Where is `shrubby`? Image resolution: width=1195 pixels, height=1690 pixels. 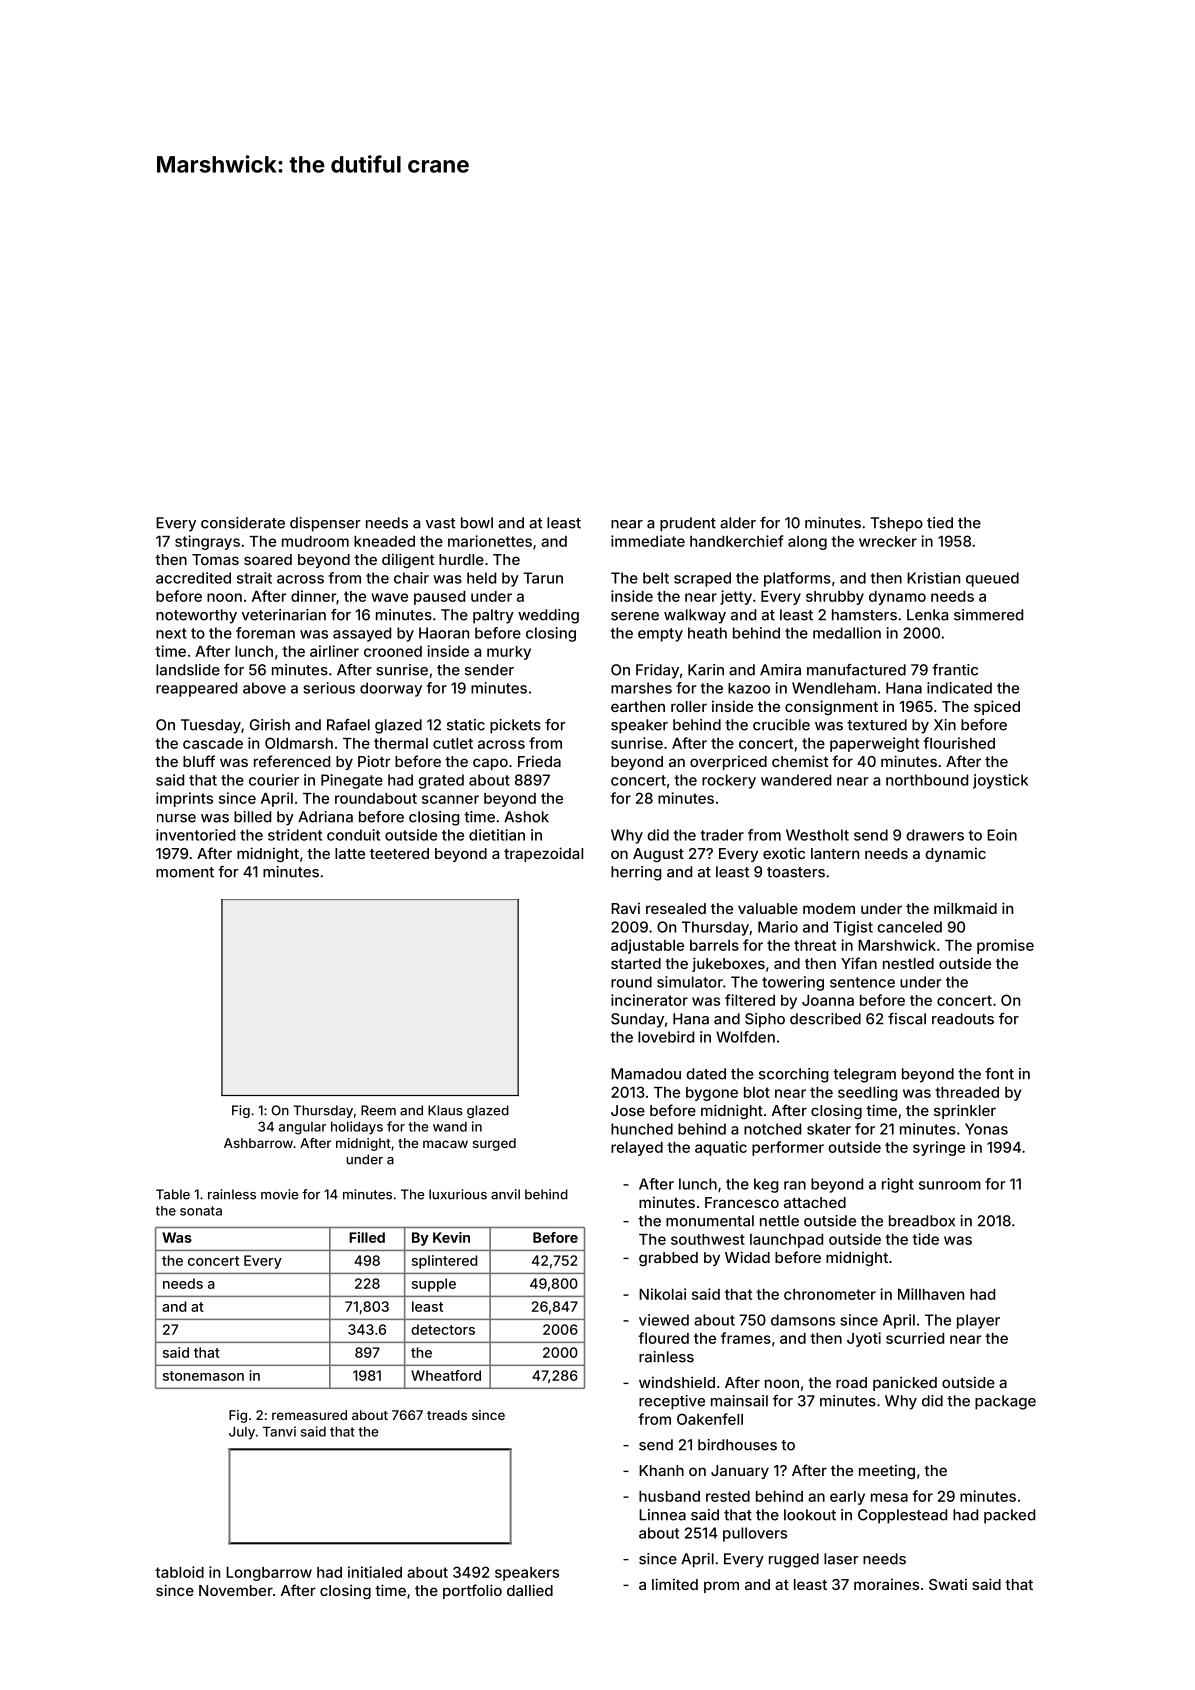
shrubby is located at coordinates (835, 598).
